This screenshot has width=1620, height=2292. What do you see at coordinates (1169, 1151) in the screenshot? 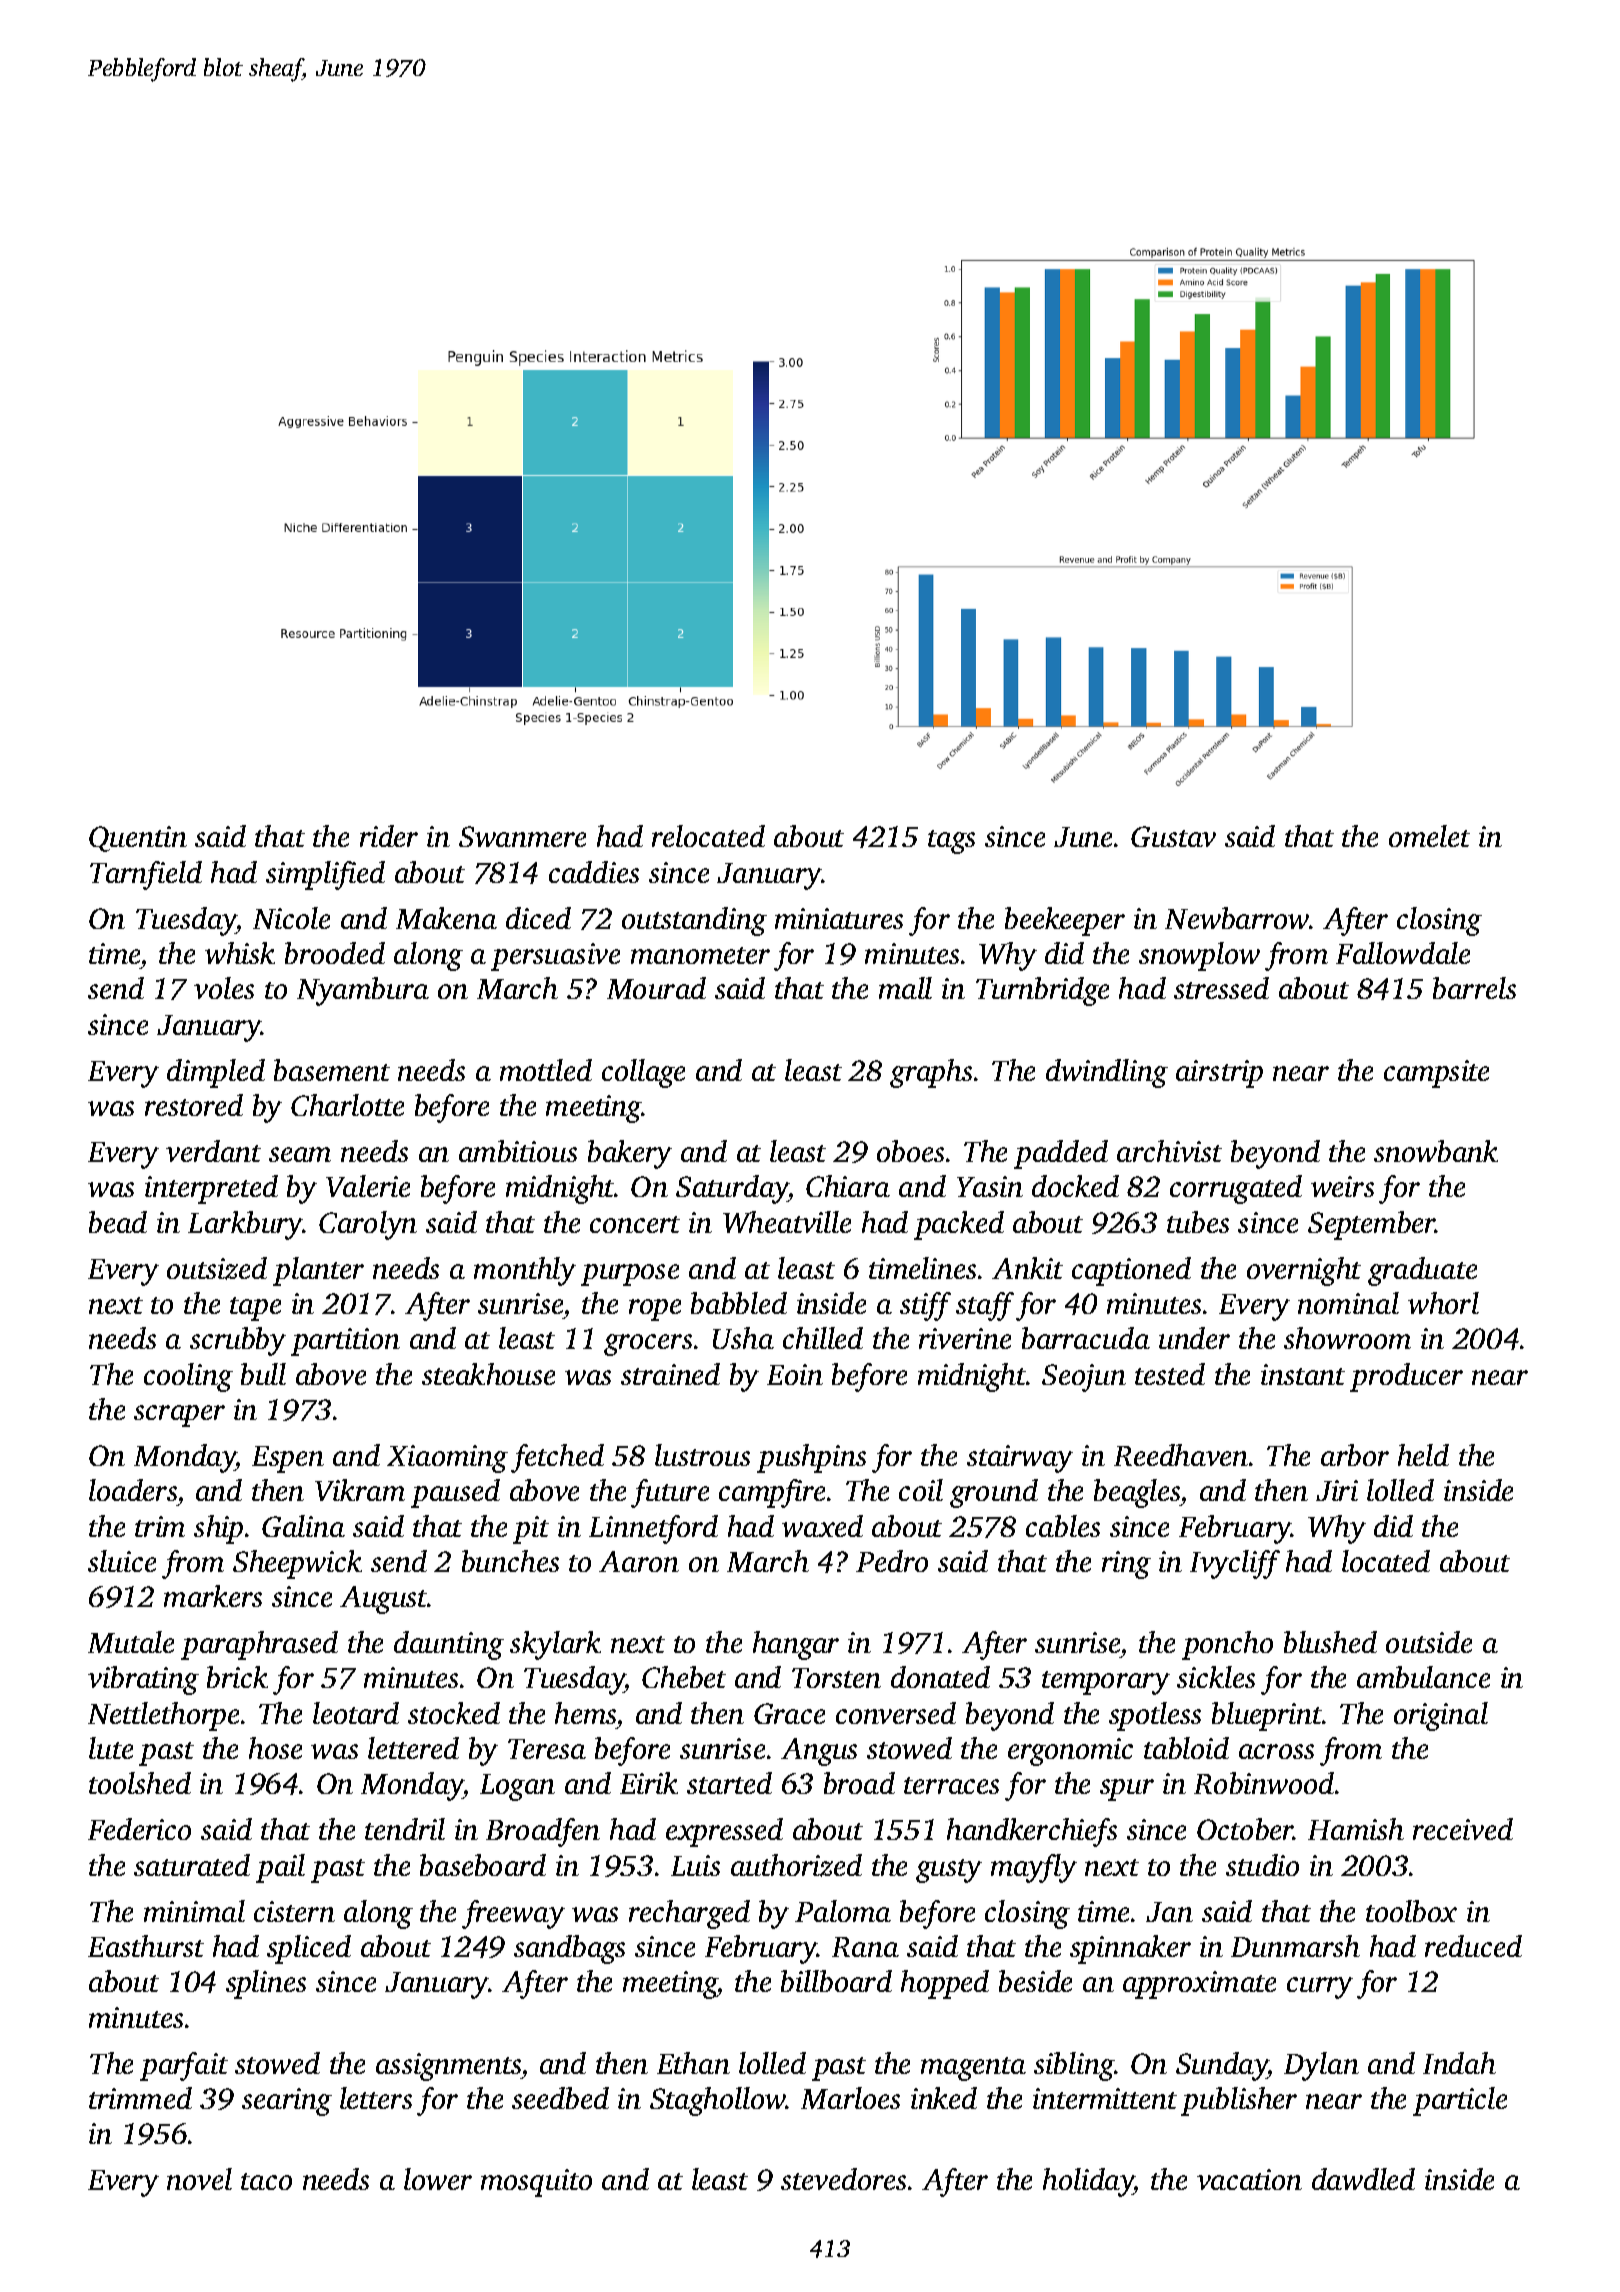
I see `archivist` at bounding box center [1169, 1151].
